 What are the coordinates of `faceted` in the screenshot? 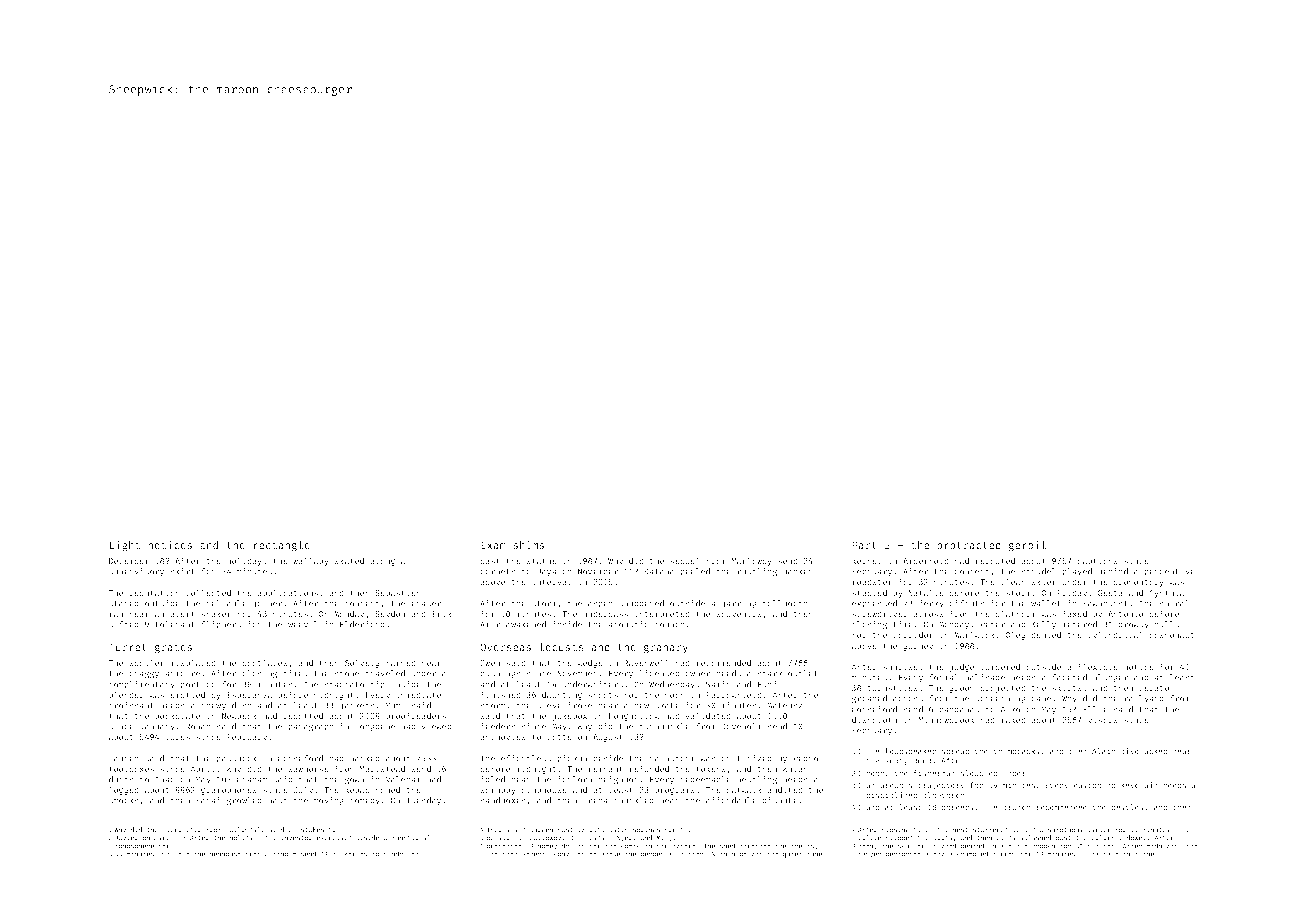 It's located at (1069, 677).
